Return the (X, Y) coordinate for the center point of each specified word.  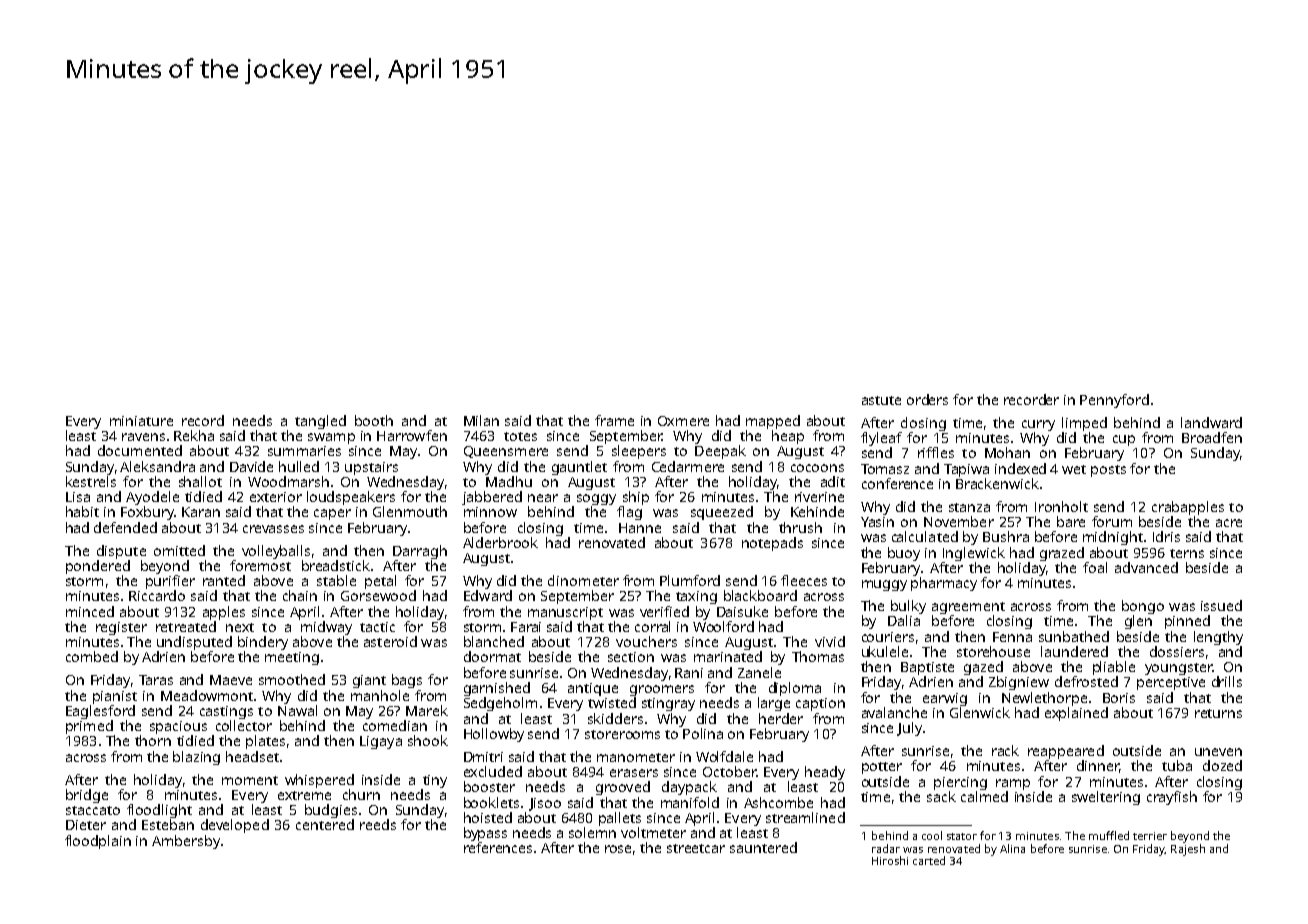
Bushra (1006, 536)
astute (881, 400)
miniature (141, 421)
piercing (960, 783)
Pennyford (1114, 401)
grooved (623, 788)
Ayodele (152, 498)
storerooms (622, 734)
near (543, 498)
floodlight (159, 811)
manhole (380, 695)
